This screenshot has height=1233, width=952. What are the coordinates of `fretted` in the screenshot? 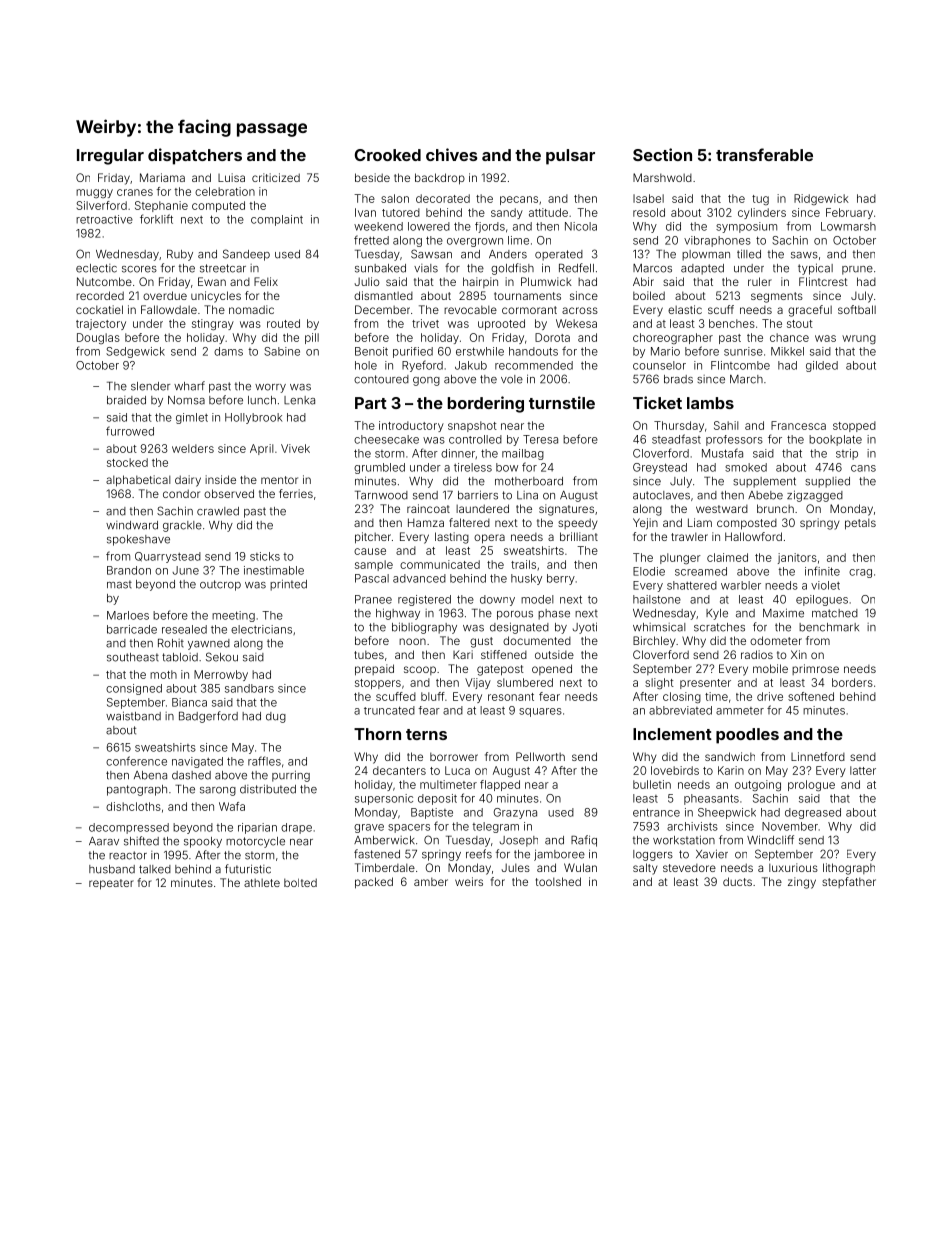 It's located at (371, 240).
